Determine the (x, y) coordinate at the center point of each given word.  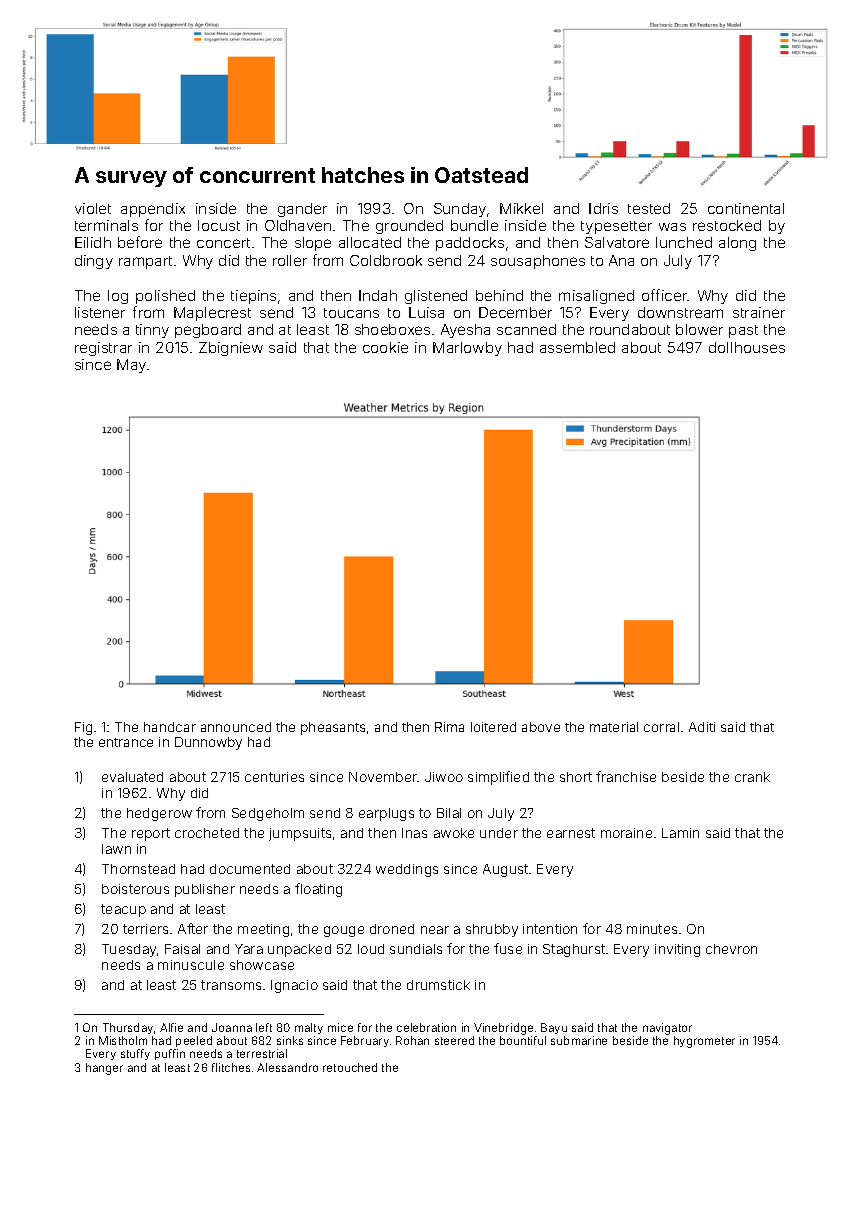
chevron (731, 949)
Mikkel (521, 208)
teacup (123, 910)
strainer (759, 312)
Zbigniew (231, 349)
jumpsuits (300, 834)
